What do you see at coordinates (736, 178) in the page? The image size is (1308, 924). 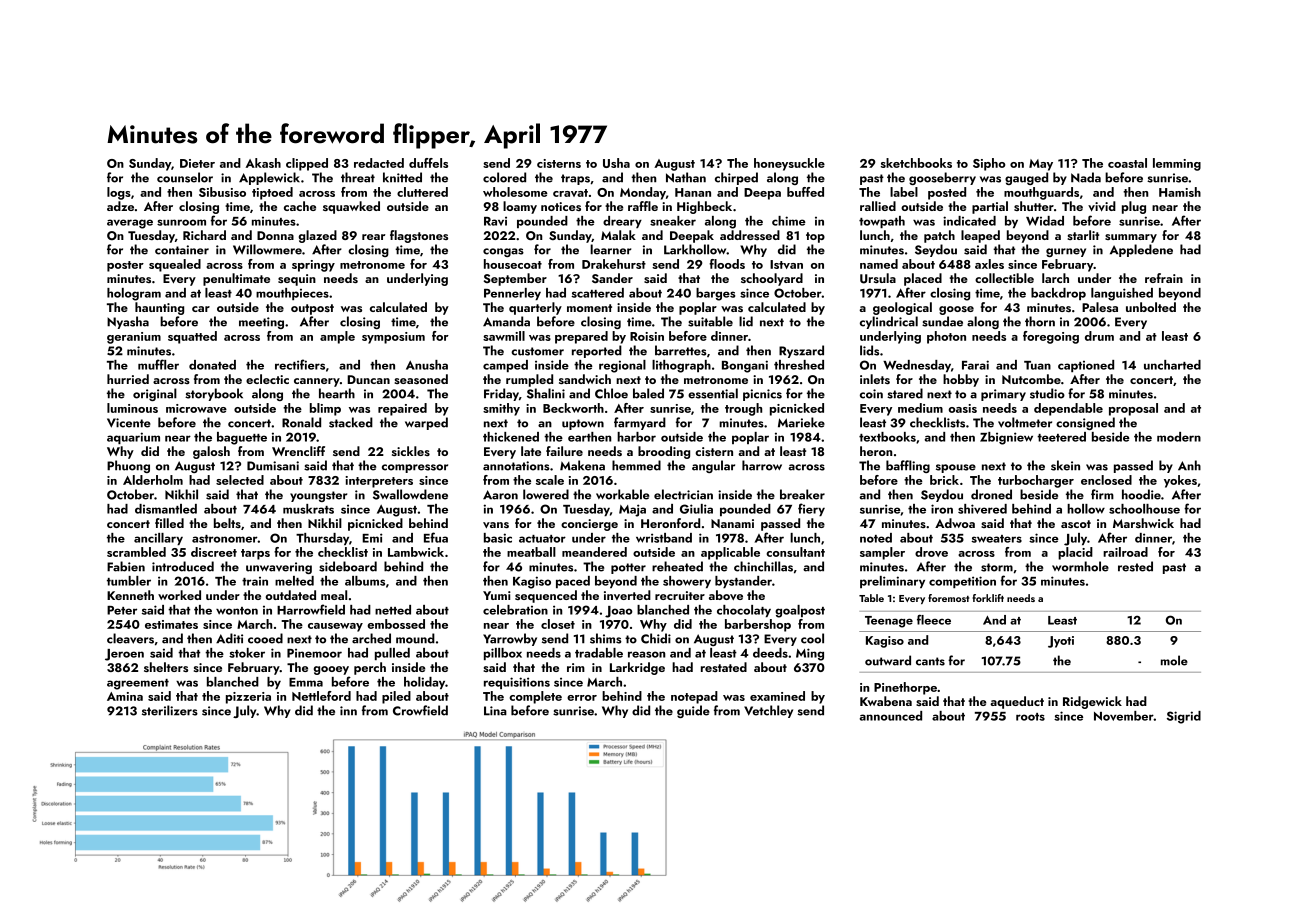 I see `chirped` at bounding box center [736, 178].
